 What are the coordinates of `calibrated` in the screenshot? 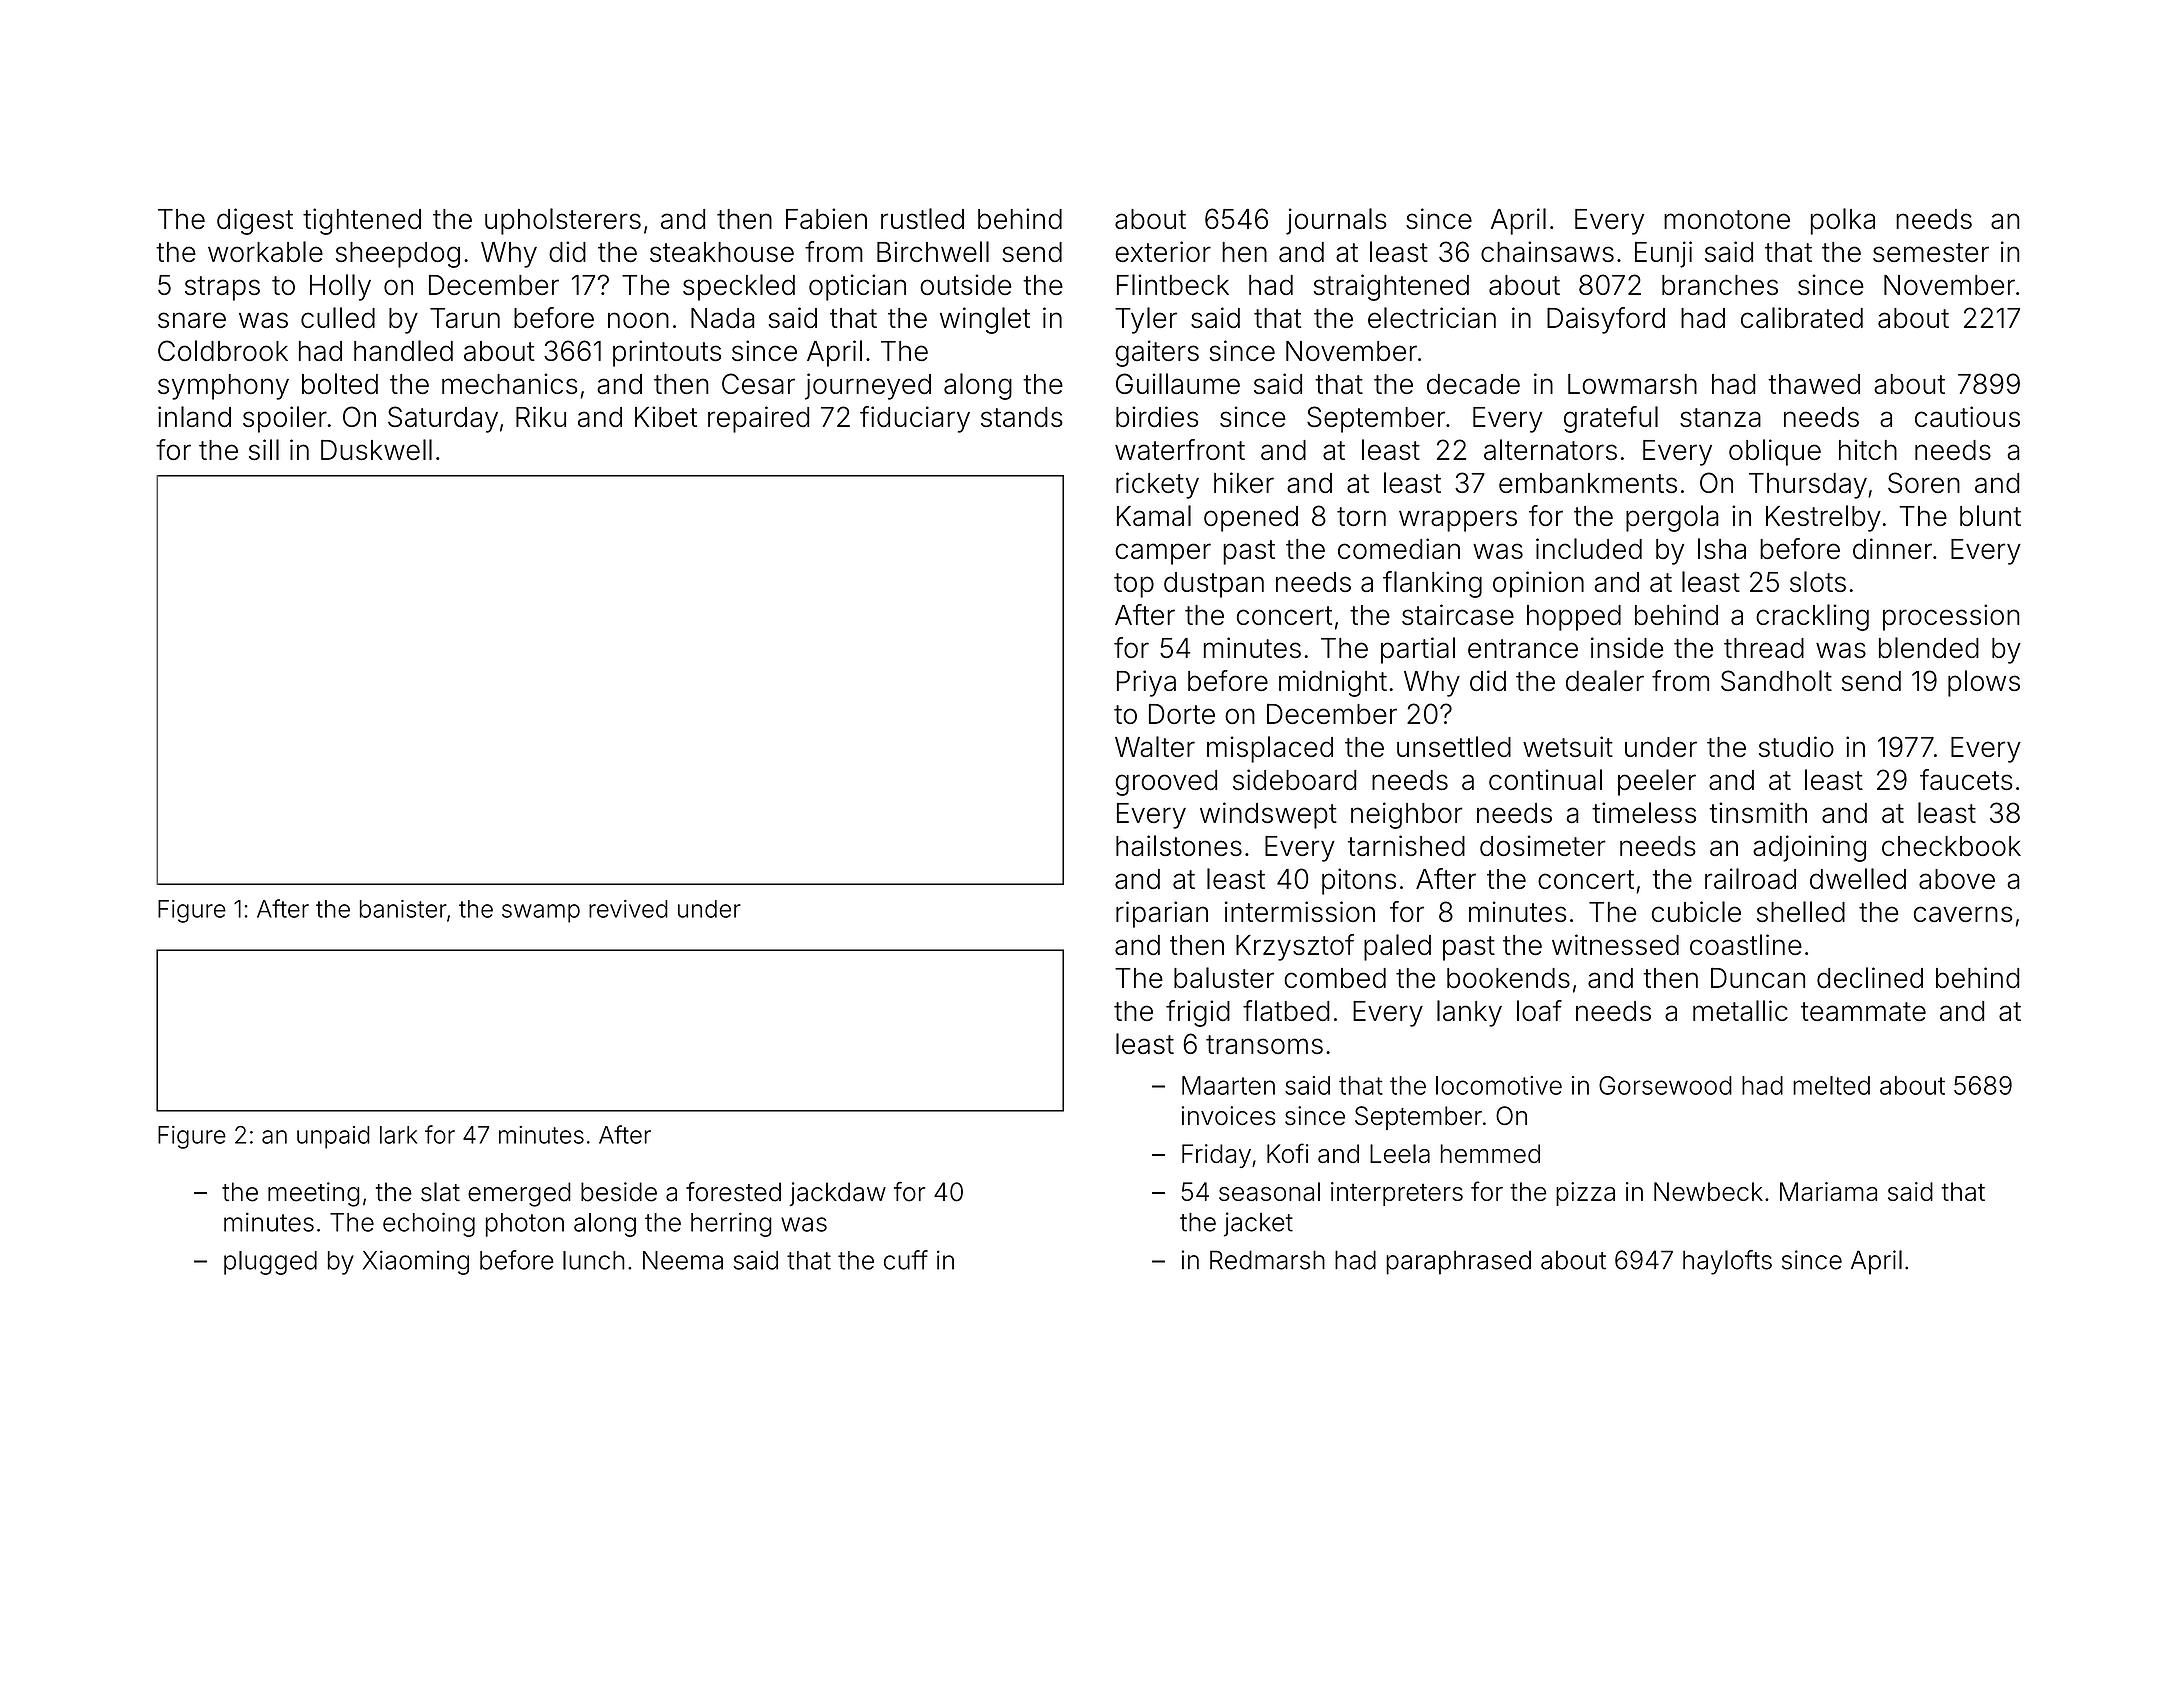 It's located at (1802, 317).
